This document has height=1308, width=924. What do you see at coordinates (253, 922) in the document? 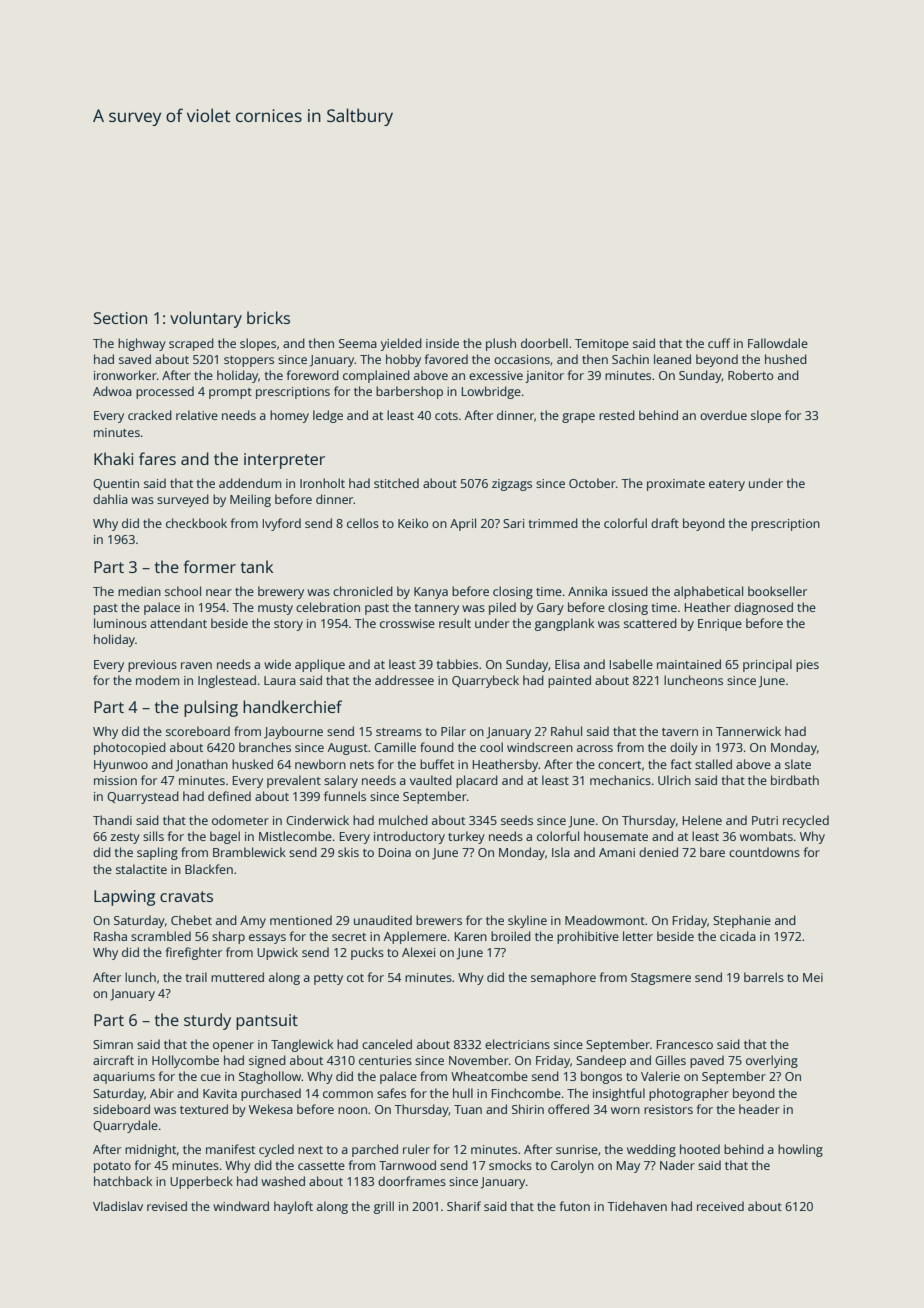
I see `Amy` at bounding box center [253, 922].
